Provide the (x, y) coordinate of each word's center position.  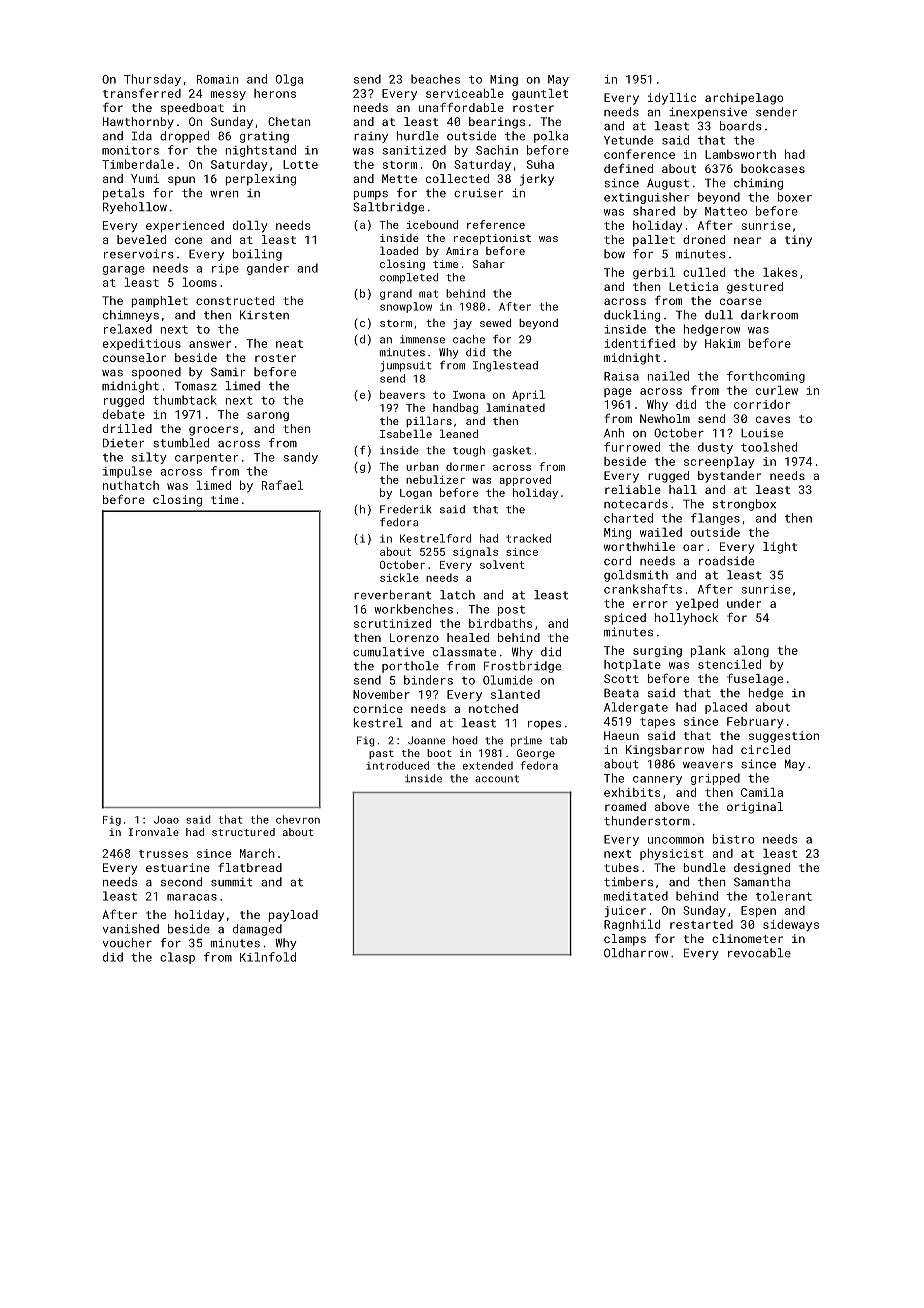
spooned (156, 373)
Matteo (726, 211)
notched (493, 708)
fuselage (755, 679)
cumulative (388, 652)
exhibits (632, 792)
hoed (465, 740)
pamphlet (160, 302)
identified (640, 343)
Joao (166, 820)
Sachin (497, 150)
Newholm (665, 418)
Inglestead (505, 366)
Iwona (469, 395)
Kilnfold (268, 957)
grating (264, 137)
